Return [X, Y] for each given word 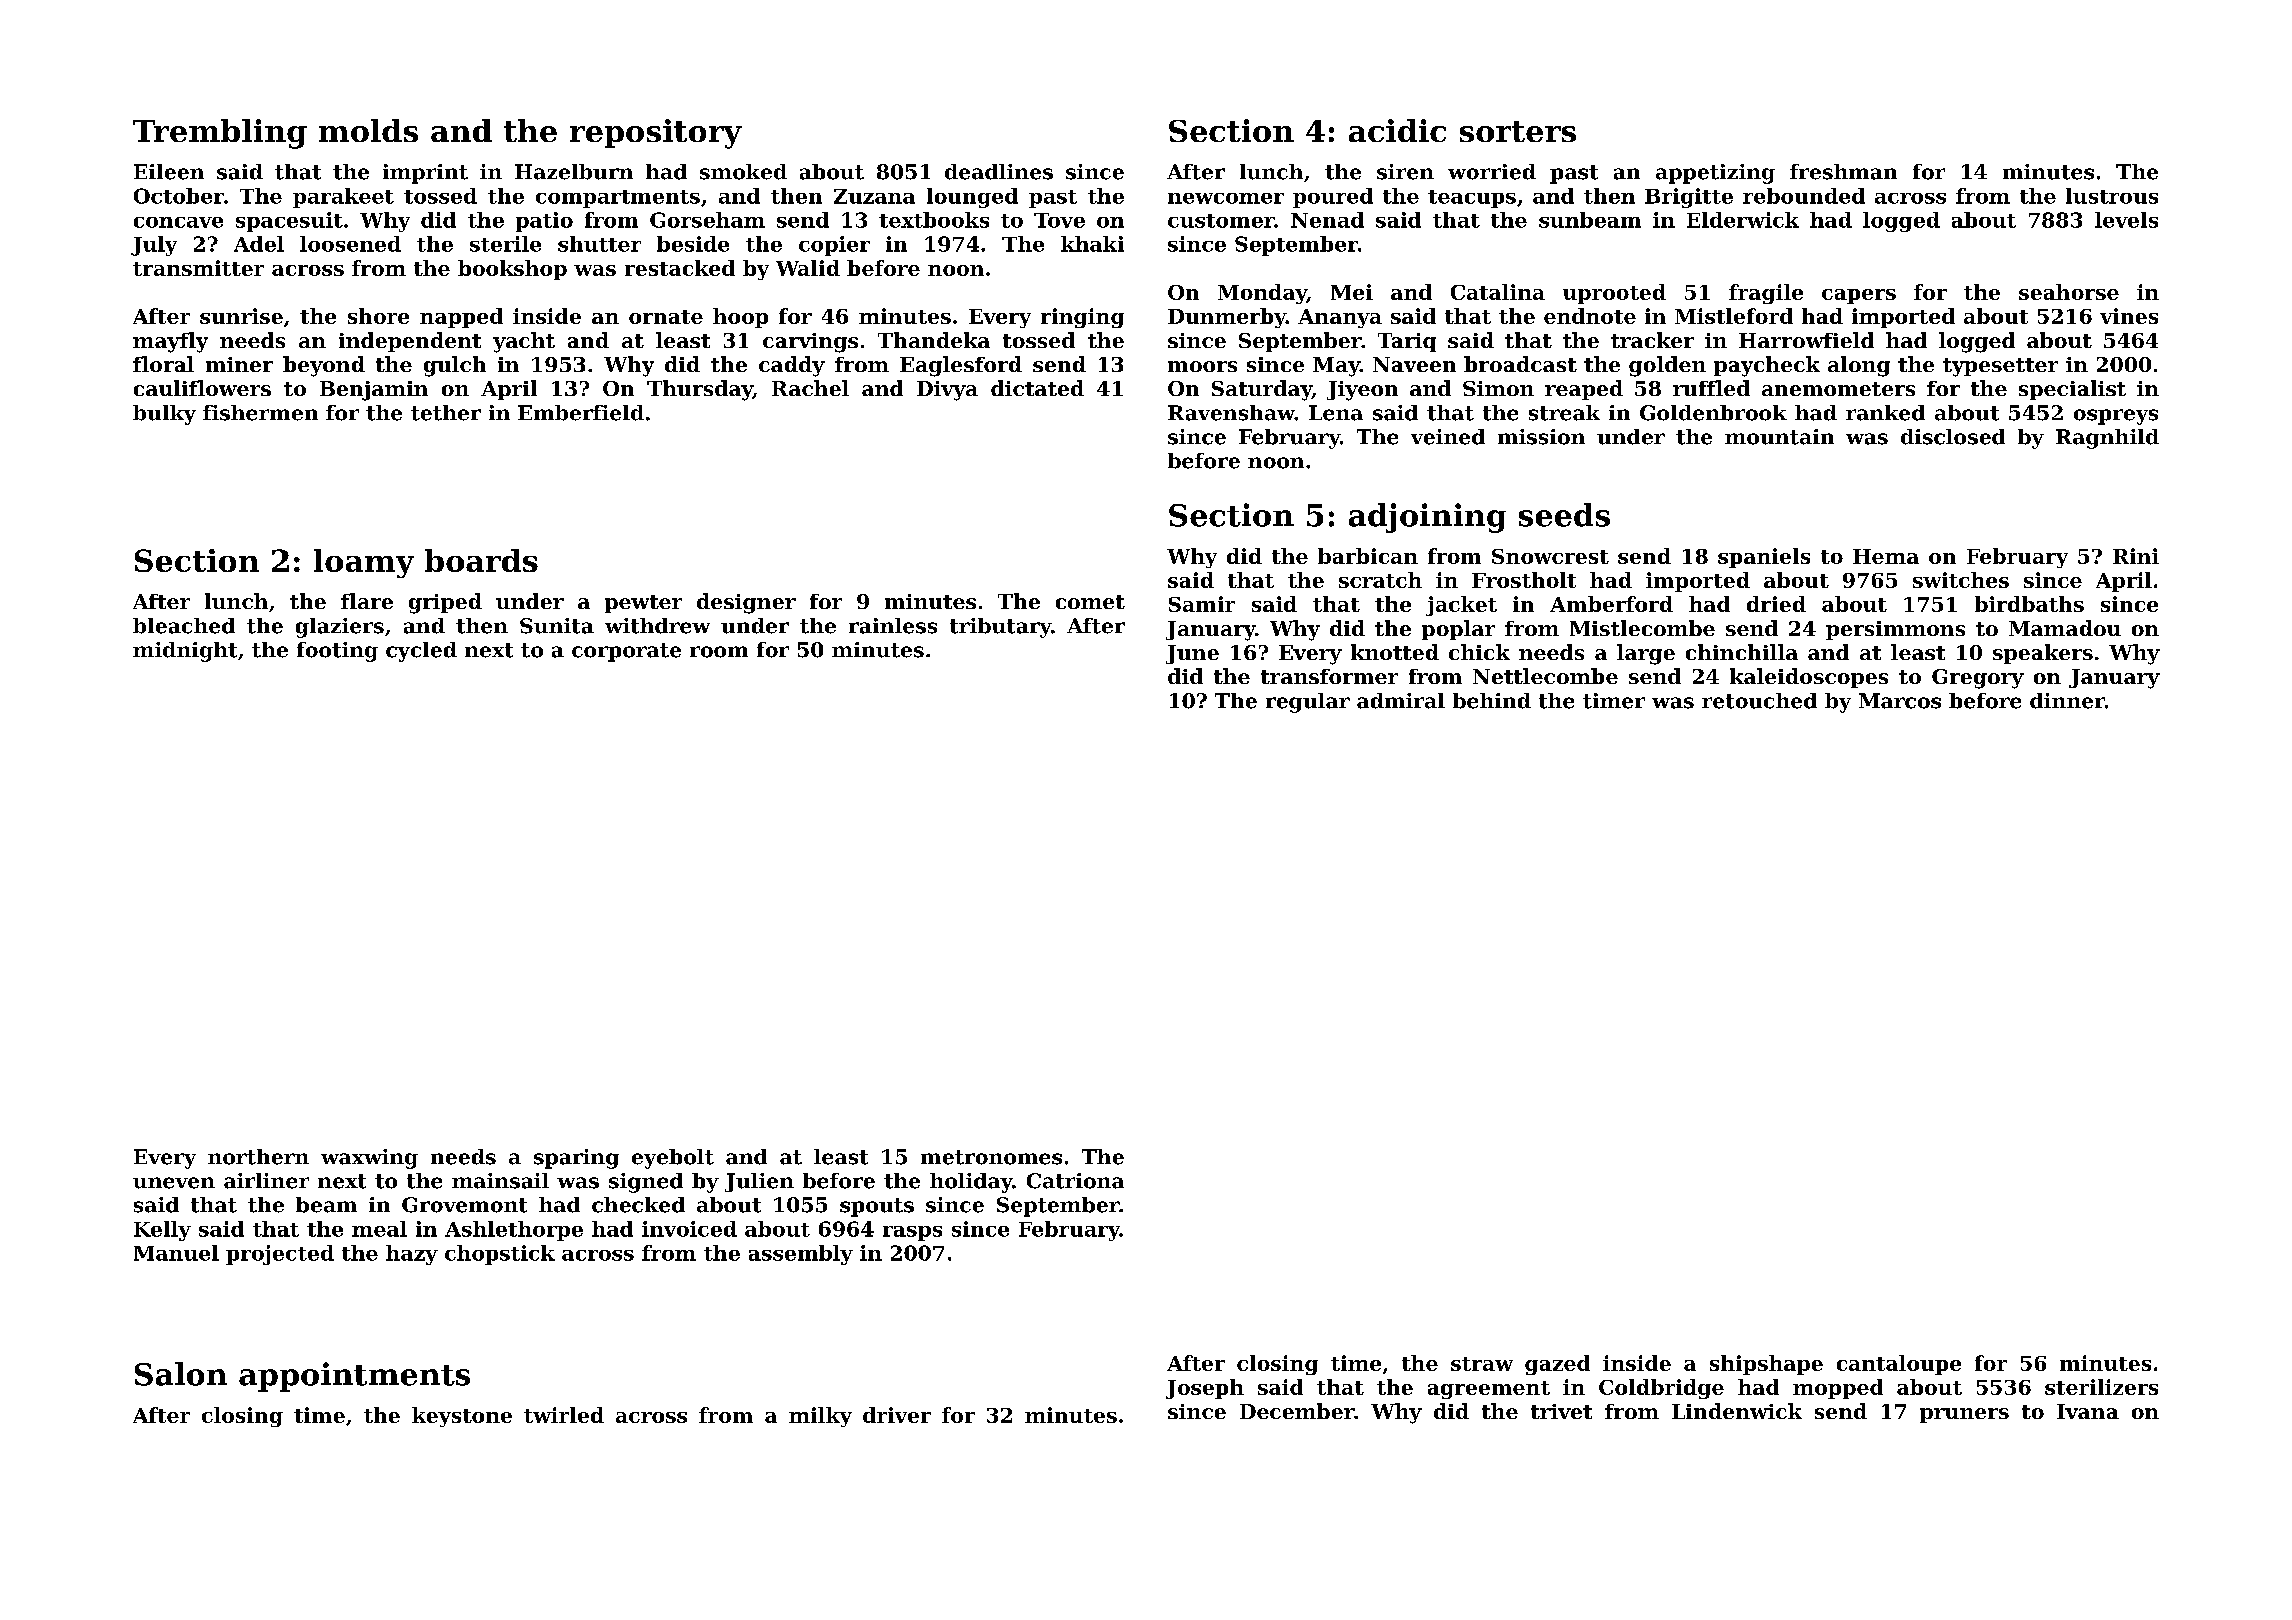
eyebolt [673, 1159]
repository [656, 134]
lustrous [2112, 196]
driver [897, 1415]
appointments [354, 1377]
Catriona [1075, 1181]
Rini [2136, 556]
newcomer [1226, 198]
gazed [1557, 1365]
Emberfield [581, 413]
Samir [1202, 604]
